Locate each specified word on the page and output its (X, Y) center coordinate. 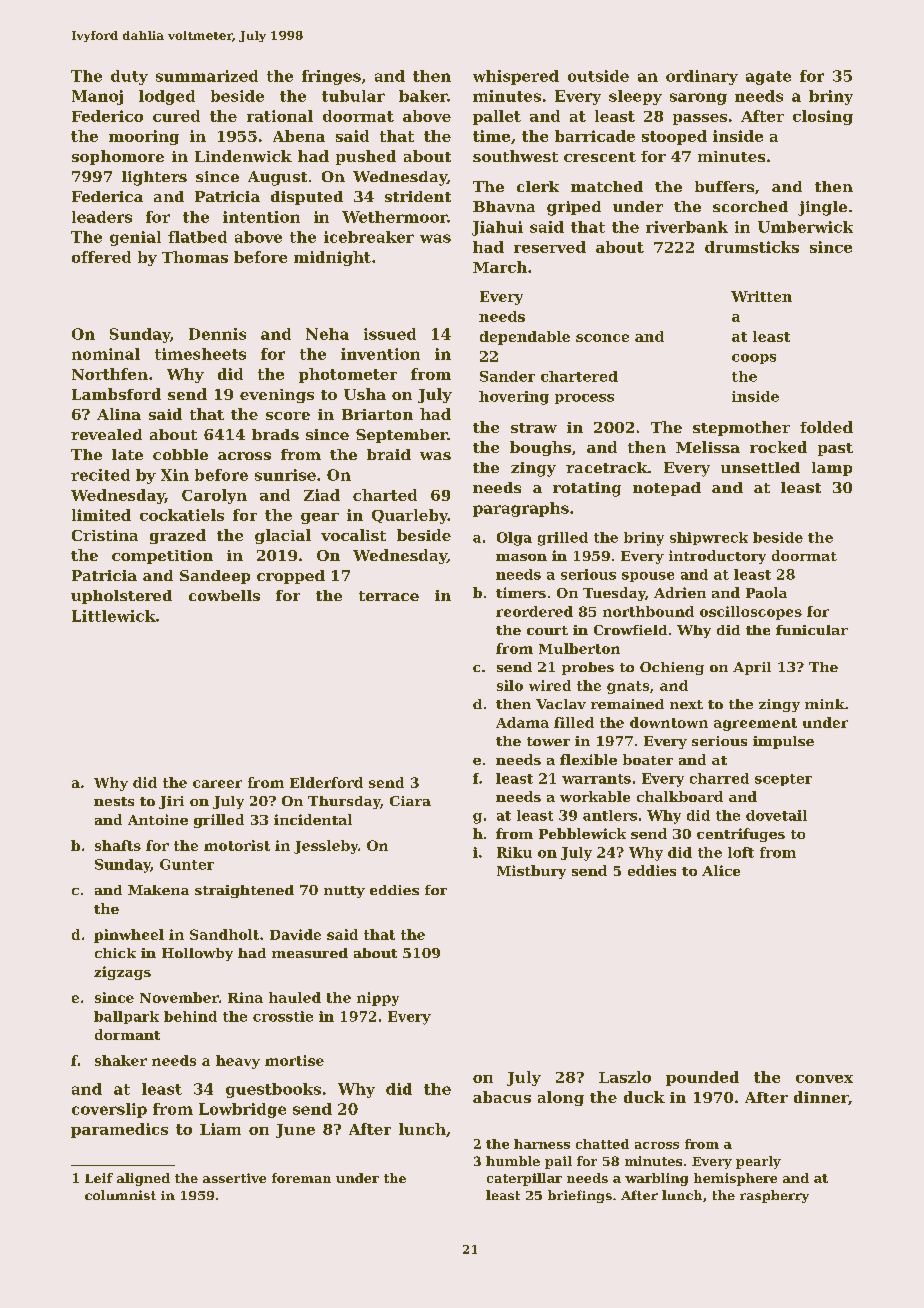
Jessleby (326, 847)
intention (261, 217)
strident (418, 196)
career (217, 784)
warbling (656, 1179)
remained (627, 704)
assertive (234, 1178)
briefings (580, 1196)
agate (768, 78)
